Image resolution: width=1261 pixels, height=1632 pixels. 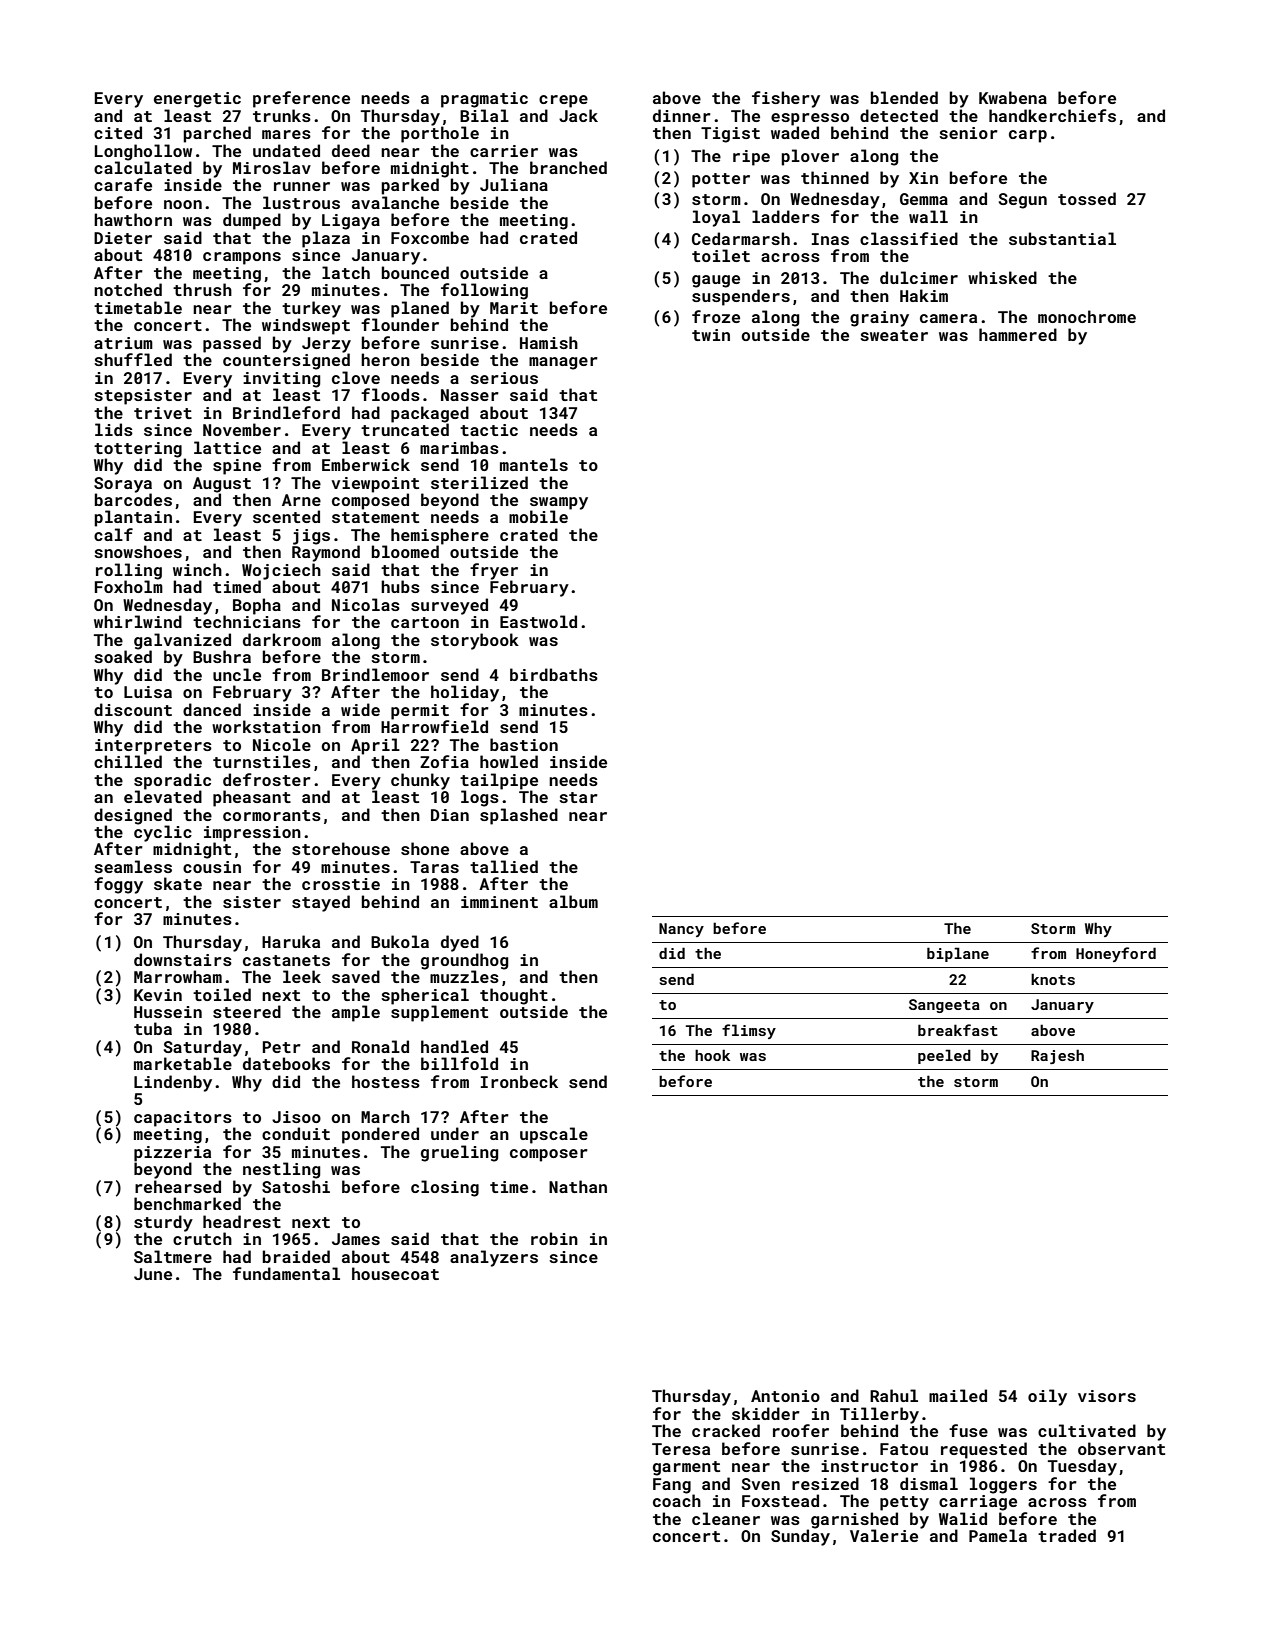 What do you see at coordinates (894, 335) in the screenshot?
I see `sweater` at bounding box center [894, 335].
